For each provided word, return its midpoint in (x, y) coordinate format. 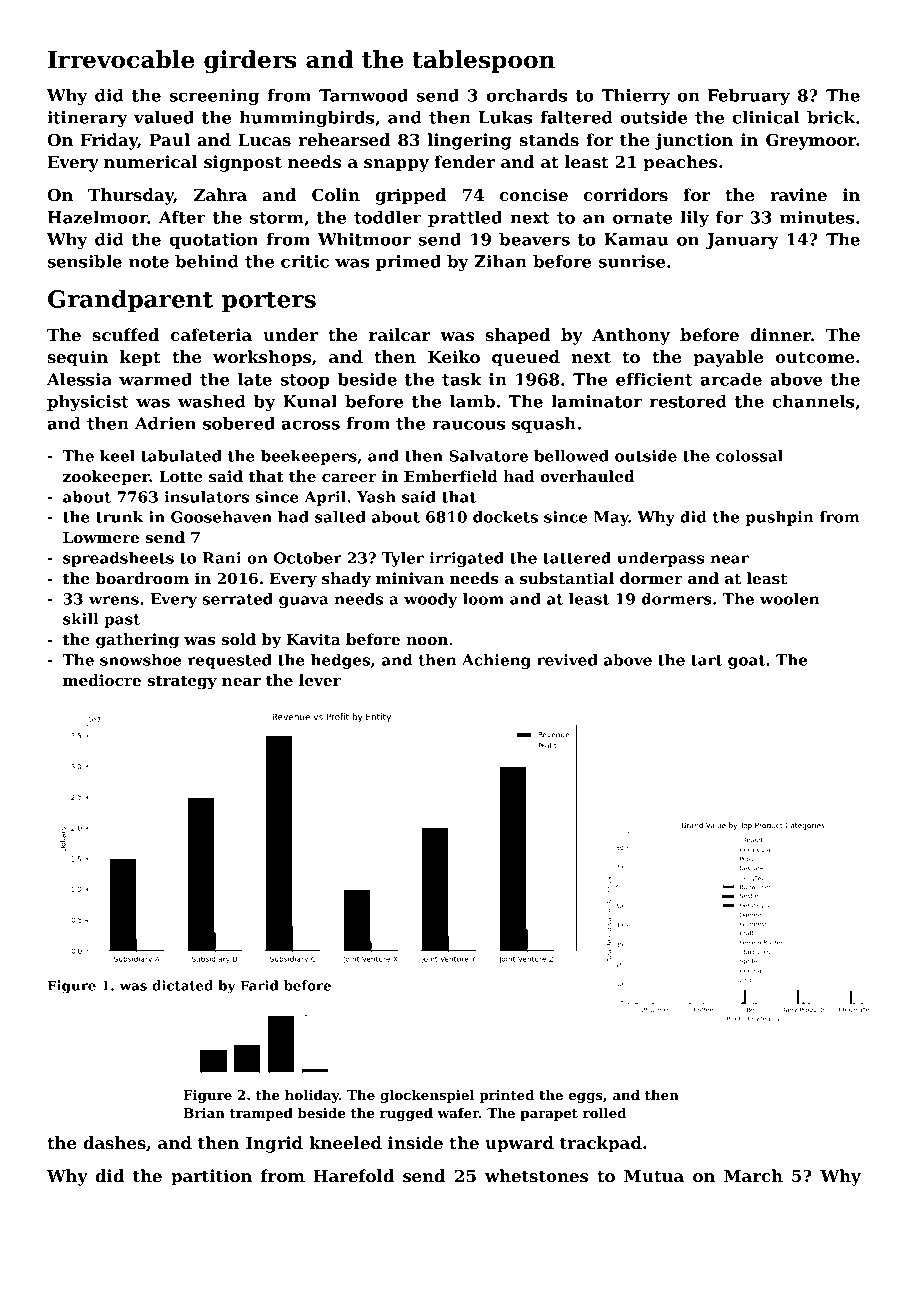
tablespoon (483, 61)
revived (567, 660)
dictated (182, 985)
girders (250, 61)
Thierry (635, 97)
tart (707, 660)
